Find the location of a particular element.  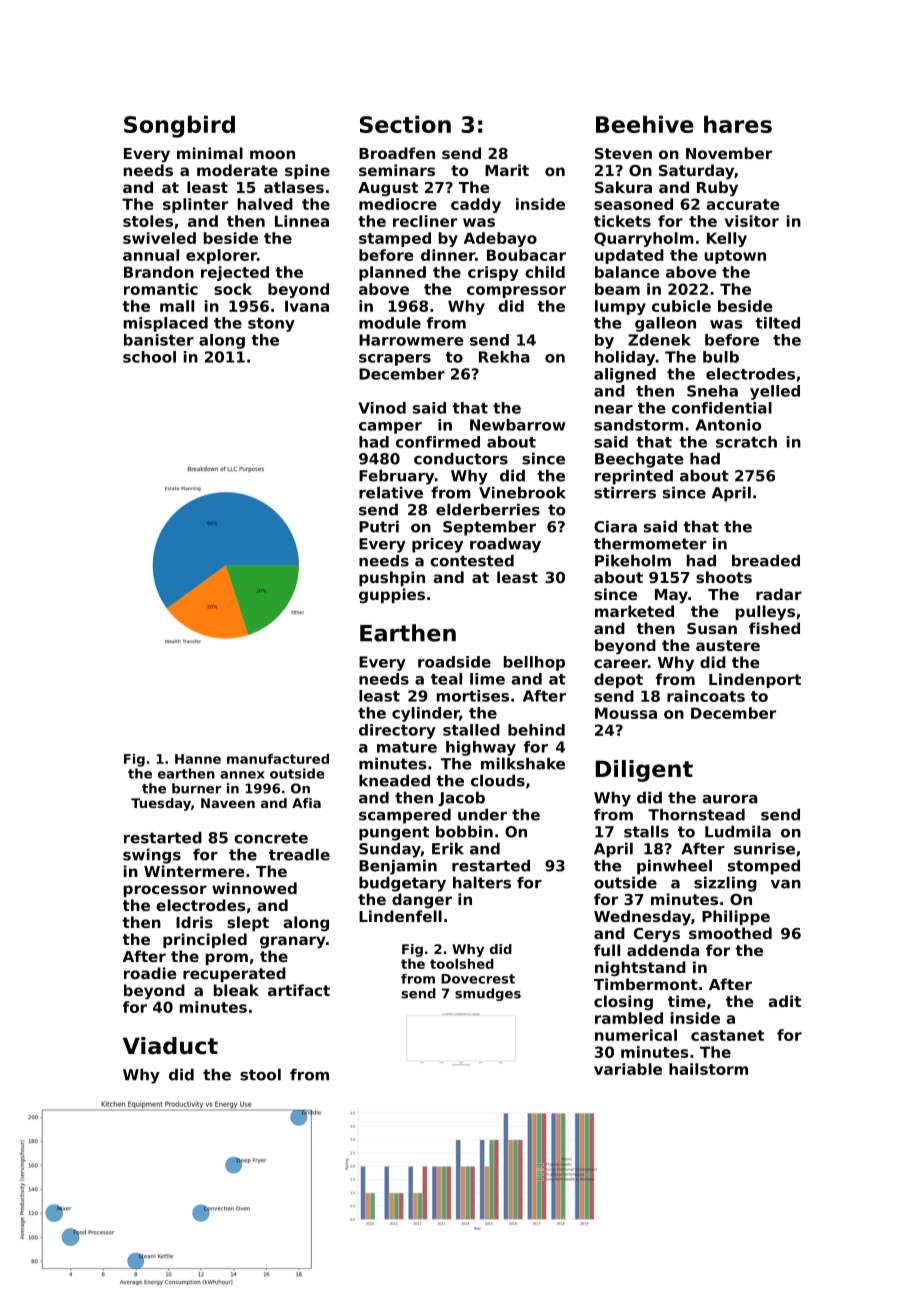

school is located at coordinates (149, 357).
